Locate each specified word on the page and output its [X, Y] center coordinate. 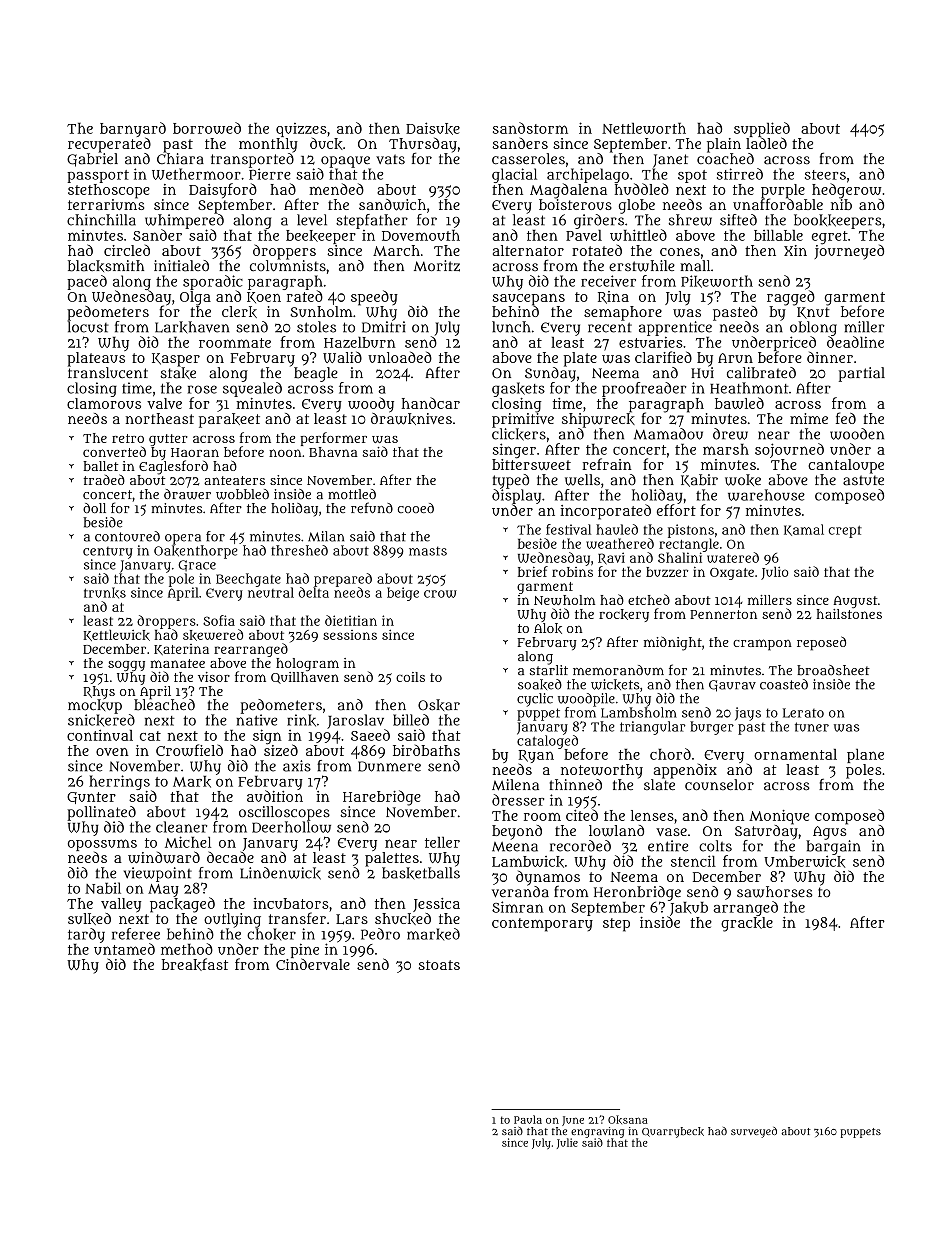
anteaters [234, 480]
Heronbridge [637, 893]
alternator [528, 250]
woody [371, 405]
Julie [567, 1143]
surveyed [754, 1132]
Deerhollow [291, 827]
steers [825, 175]
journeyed [849, 252]
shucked [403, 919]
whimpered [184, 221]
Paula [528, 1119]
